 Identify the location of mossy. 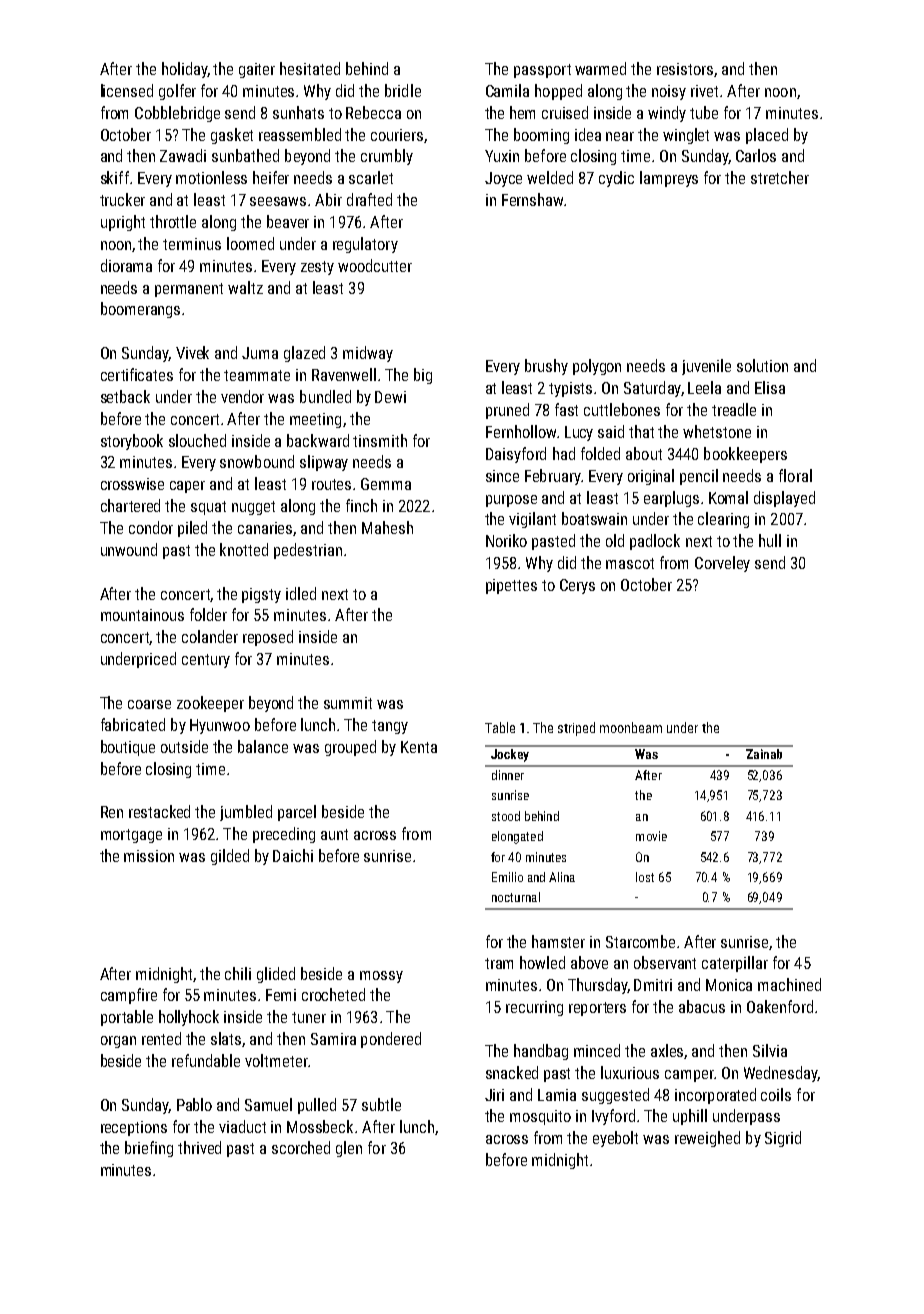
(381, 977).
